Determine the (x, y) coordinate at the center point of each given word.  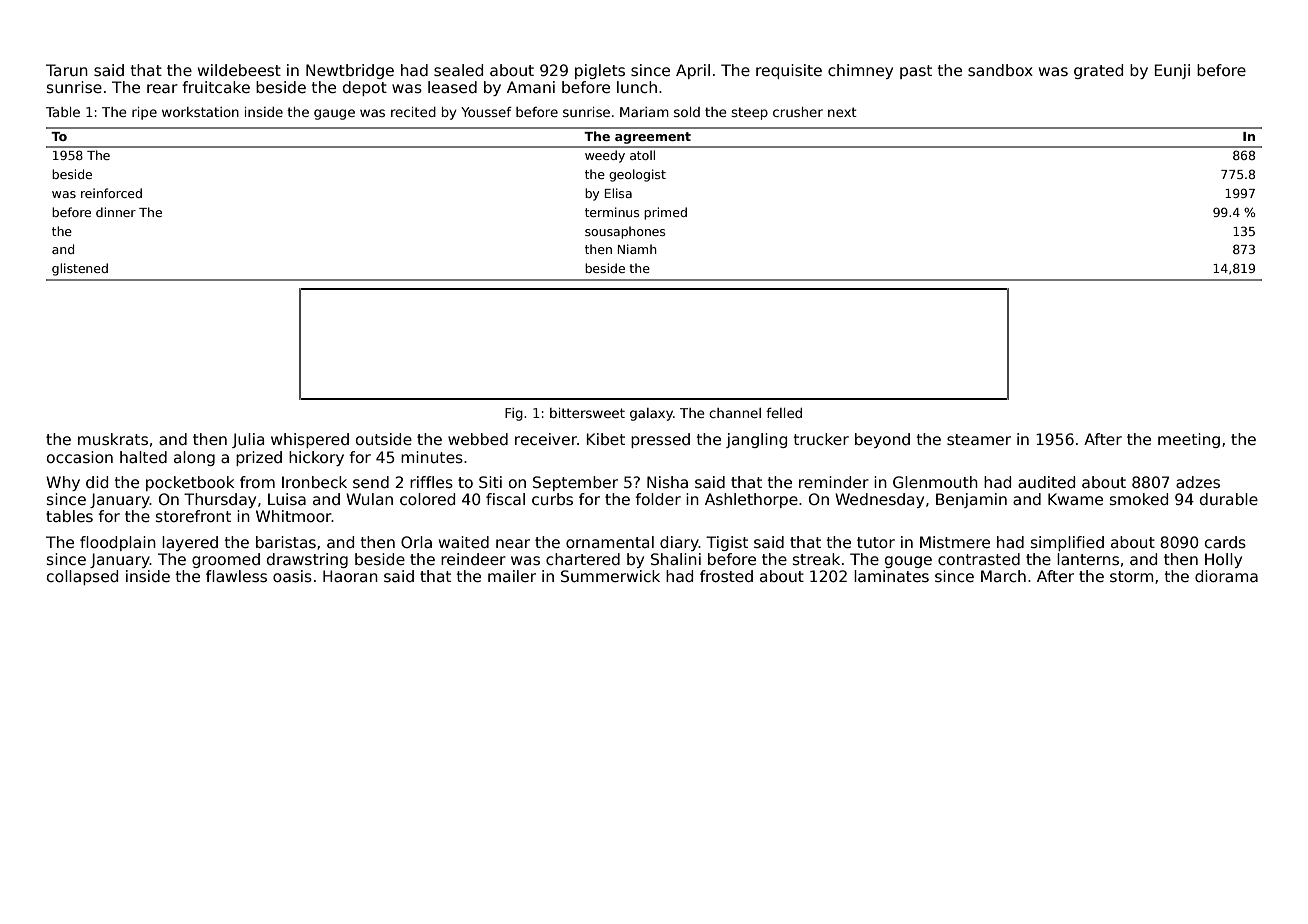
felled (784, 413)
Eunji (1172, 71)
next (842, 112)
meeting (1189, 440)
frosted (726, 576)
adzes (1198, 482)
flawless (236, 576)
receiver (546, 439)
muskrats (113, 439)
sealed (458, 70)
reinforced (111, 193)
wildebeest (239, 70)
